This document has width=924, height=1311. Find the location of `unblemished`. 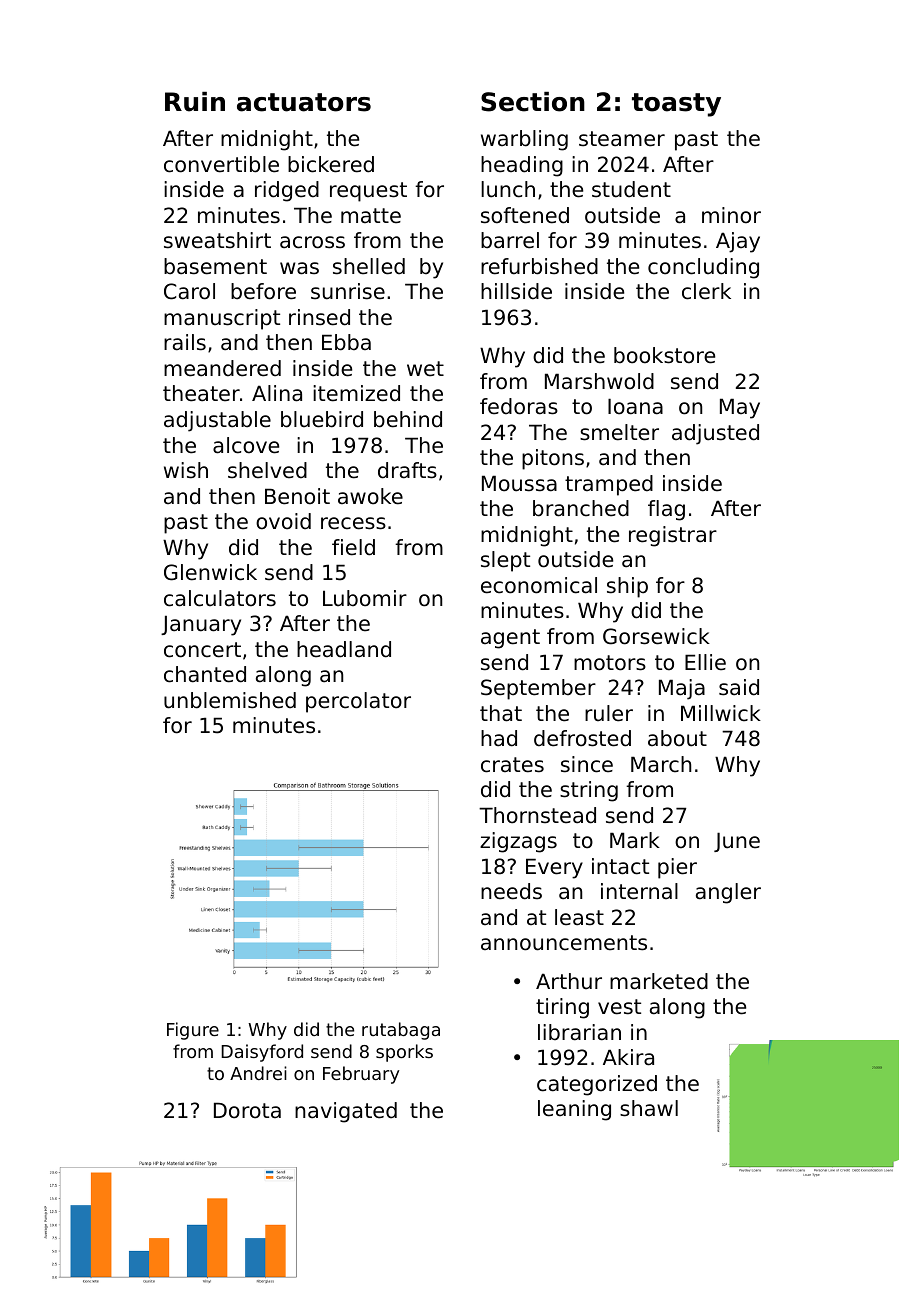

unblemished is located at coordinates (230, 700).
